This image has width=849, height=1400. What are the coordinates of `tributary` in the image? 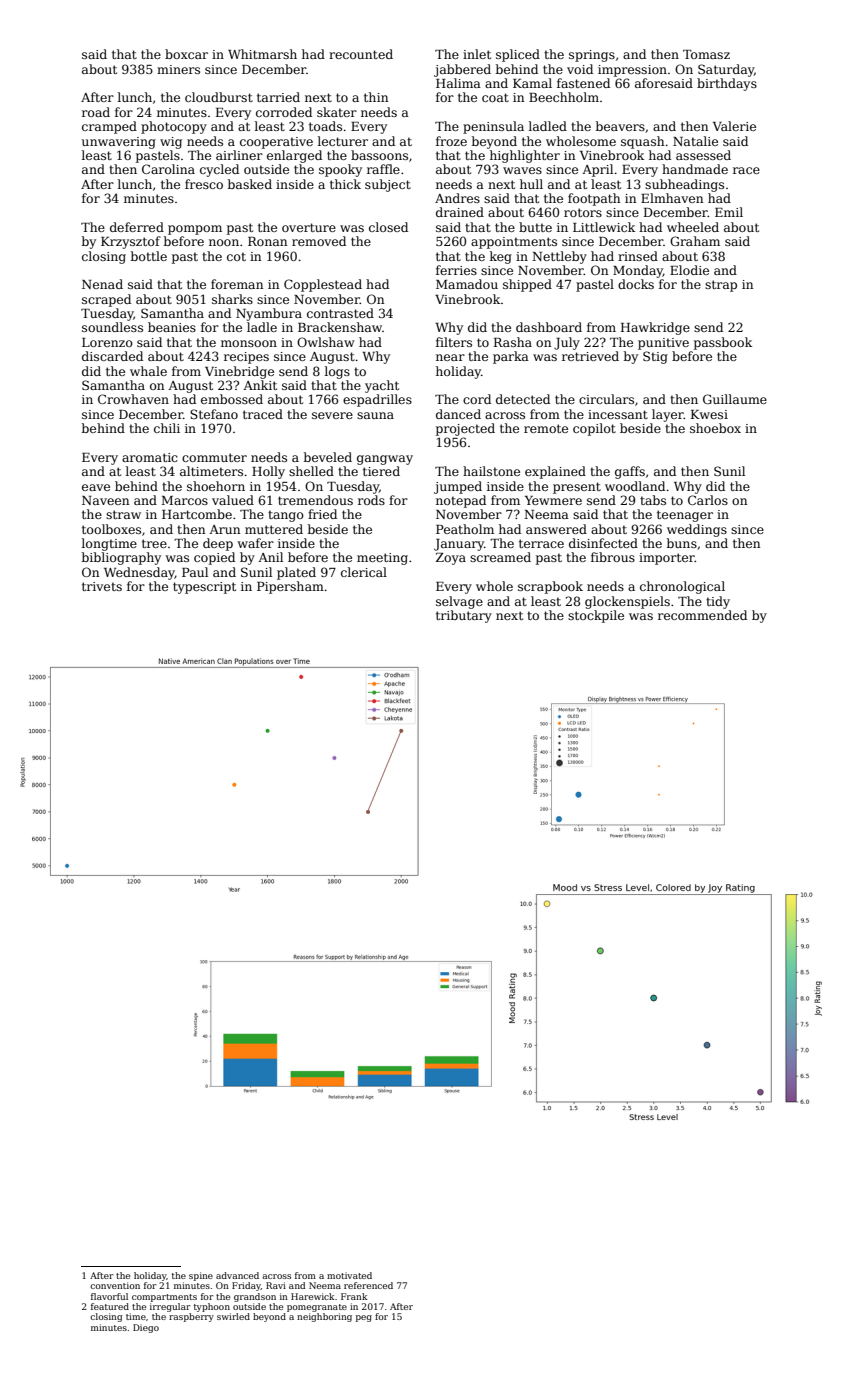 It's located at (464, 616).
